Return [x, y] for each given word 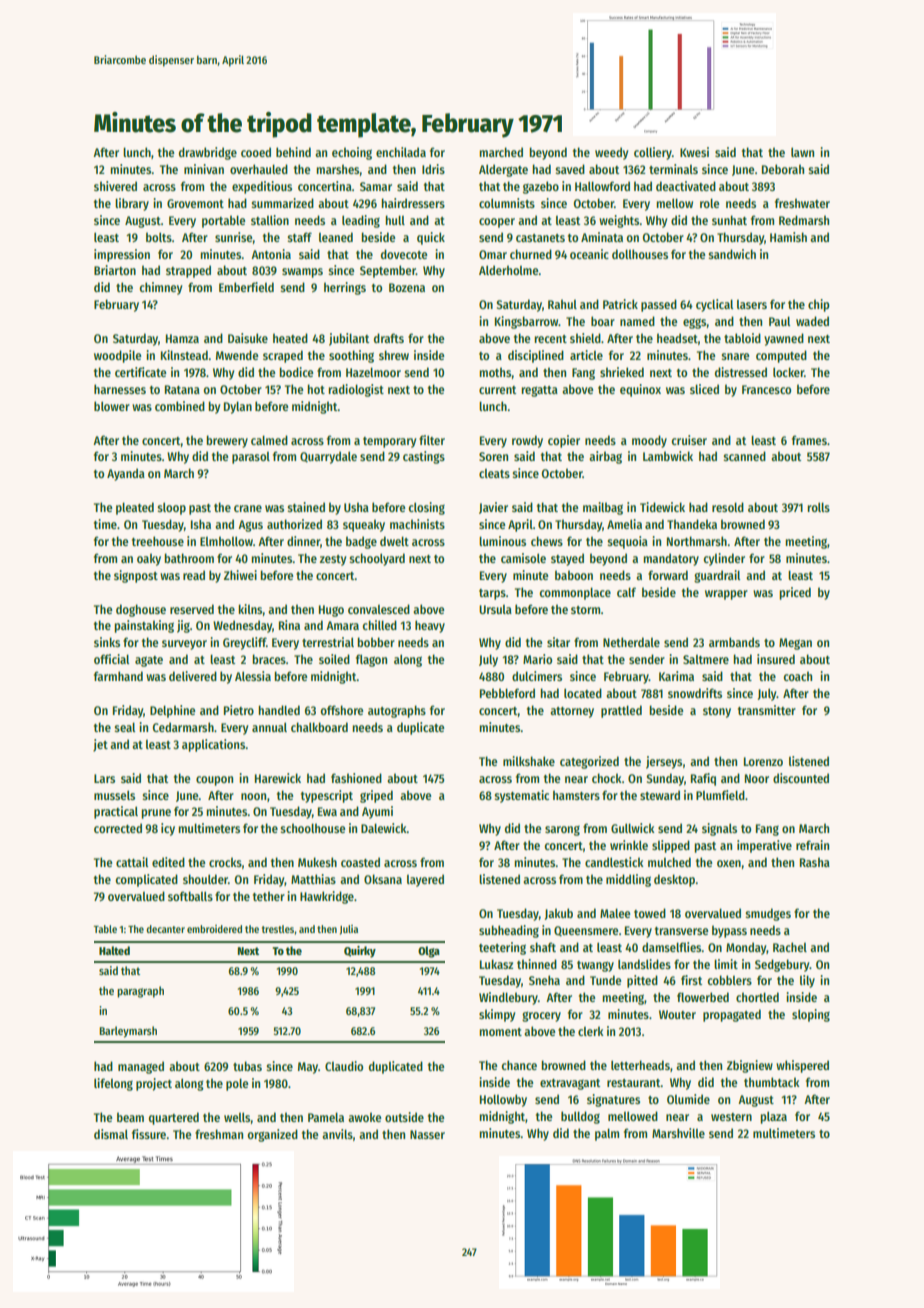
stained [306, 507]
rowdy [527, 441]
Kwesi [694, 152]
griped [376, 796]
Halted [114, 950]
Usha [356, 507]
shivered [115, 186]
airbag [605, 457]
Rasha [815, 862]
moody [649, 441]
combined [180, 406]
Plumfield [720, 795]
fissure [149, 1134]
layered [425, 880]
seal [124, 727]
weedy [612, 153]
